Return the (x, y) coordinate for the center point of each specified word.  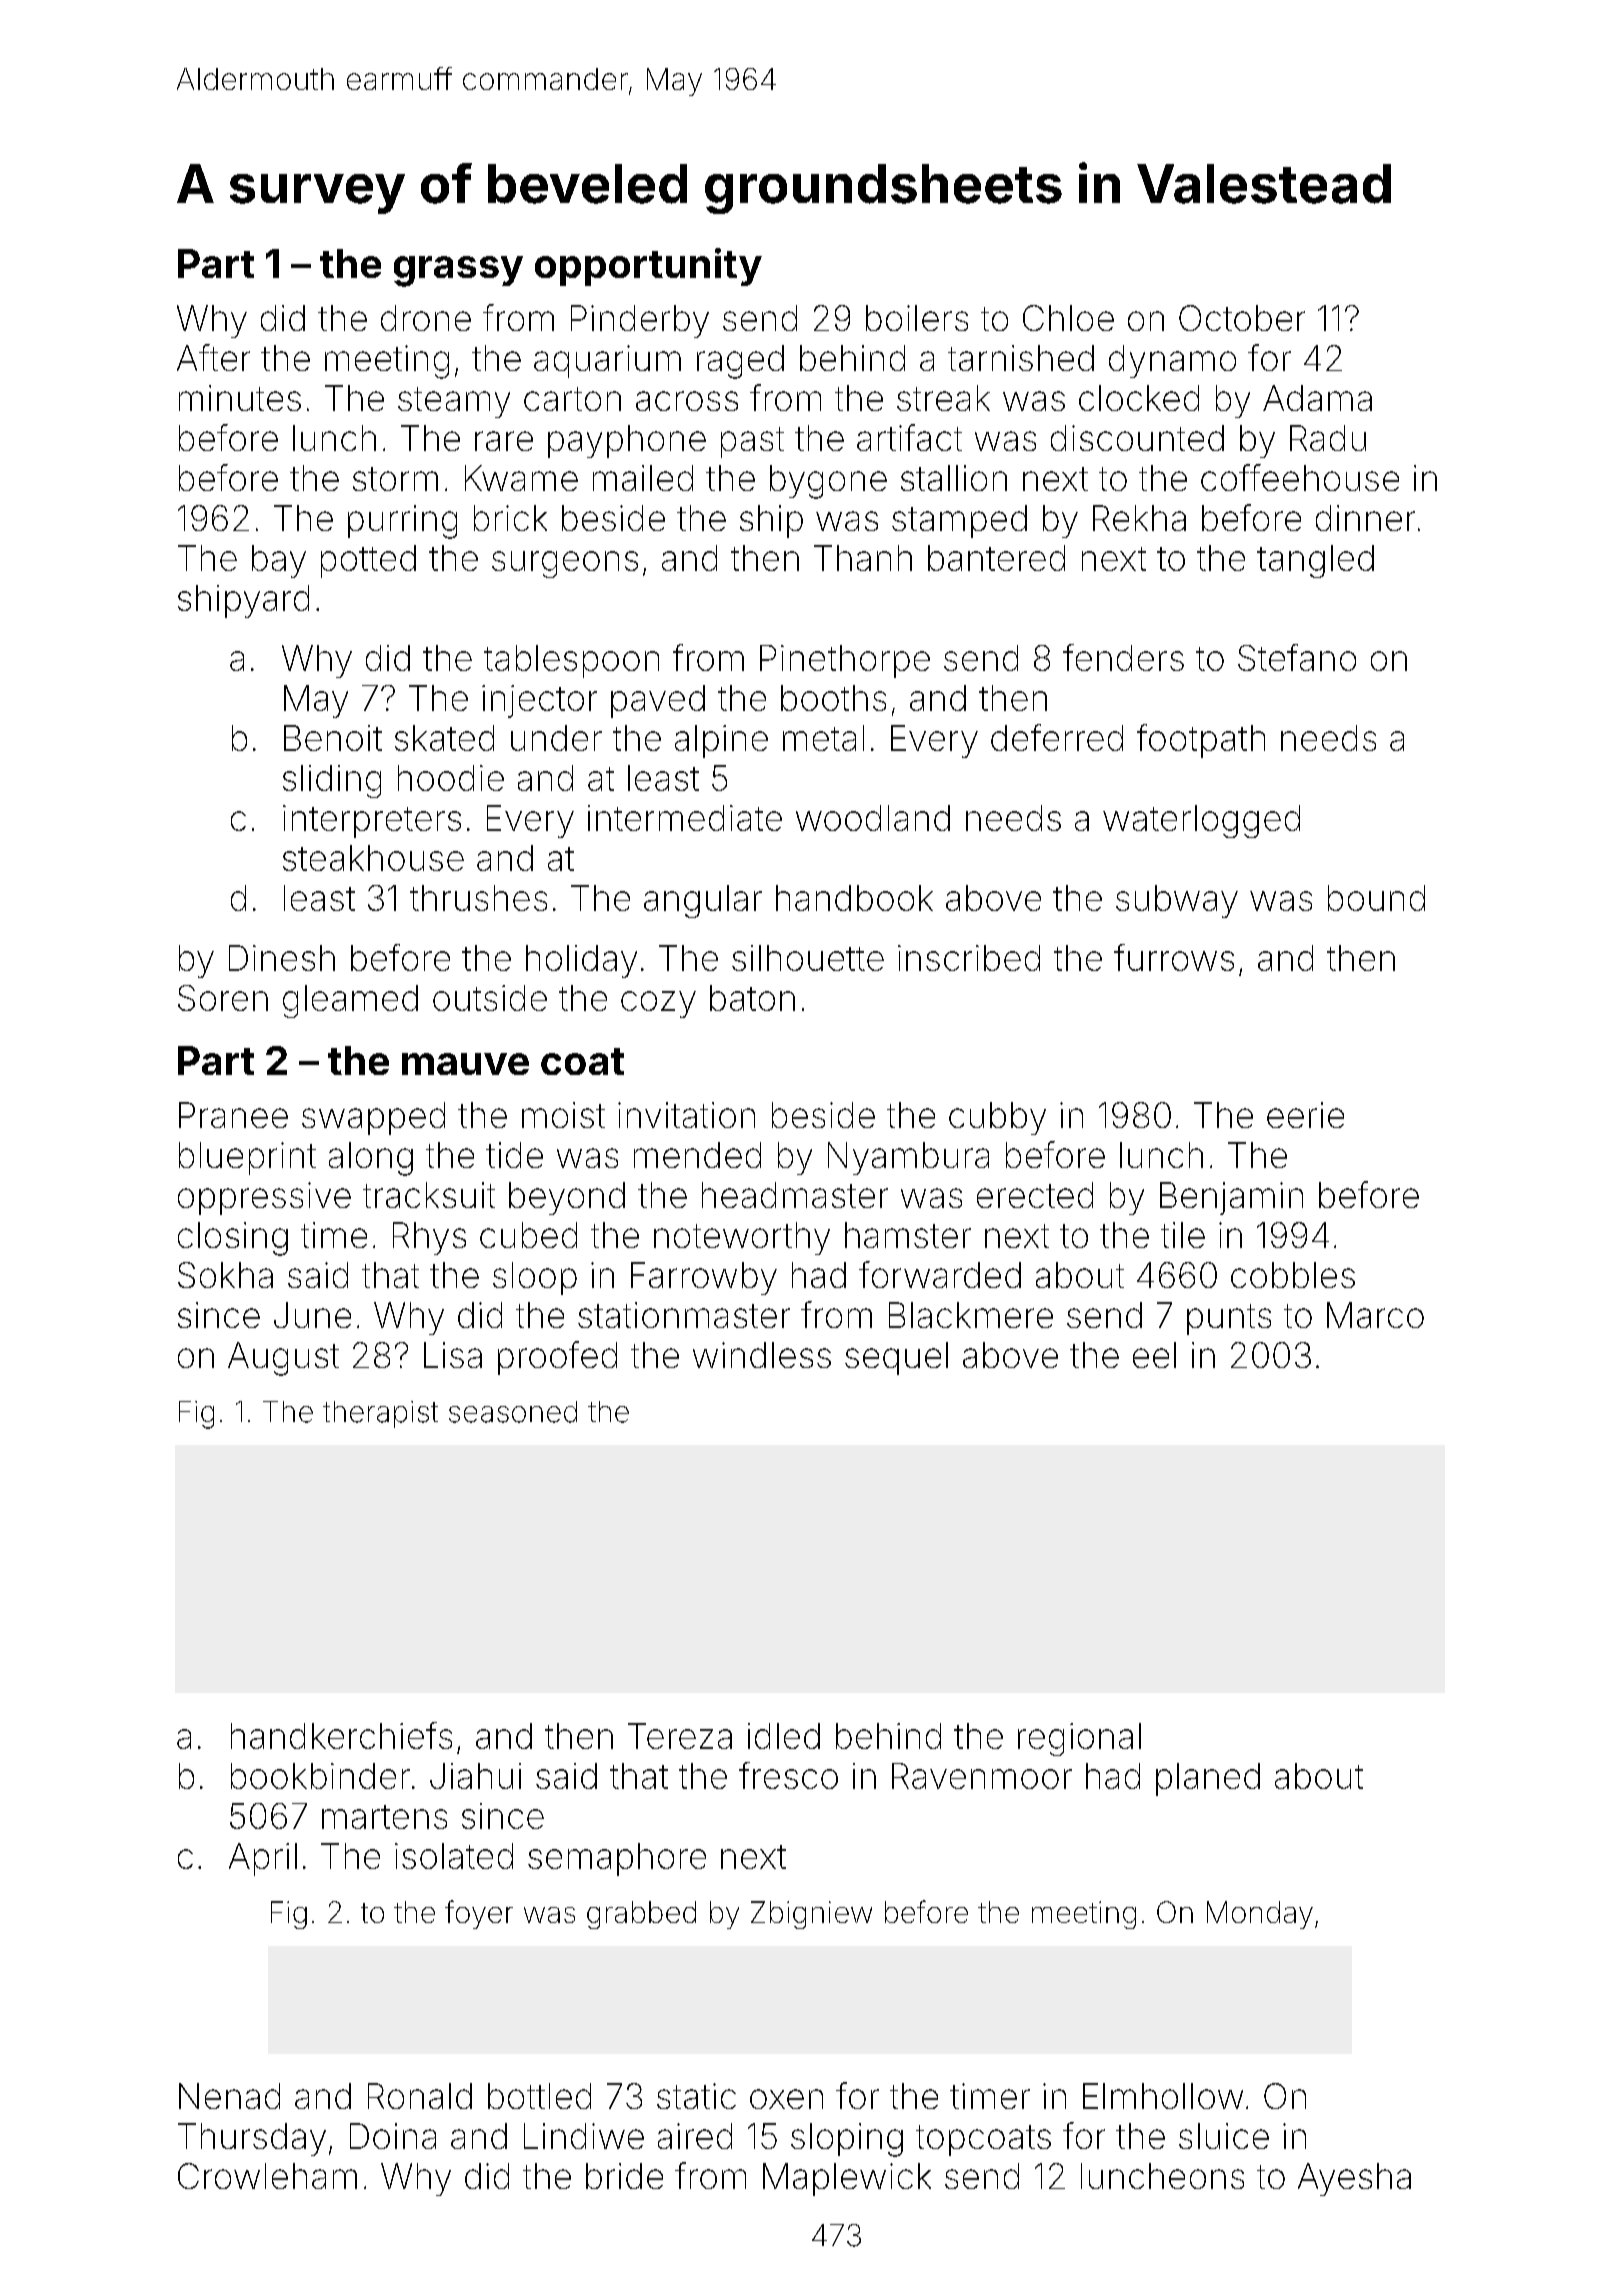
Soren (223, 998)
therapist (380, 1414)
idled (784, 1736)
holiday (581, 961)
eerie (1305, 1115)
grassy (458, 271)
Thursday (252, 2139)
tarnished (1021, 358)
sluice (1224, 2136)
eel (1154, 1355)
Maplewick (847, 2179)
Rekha (1139, 518)
